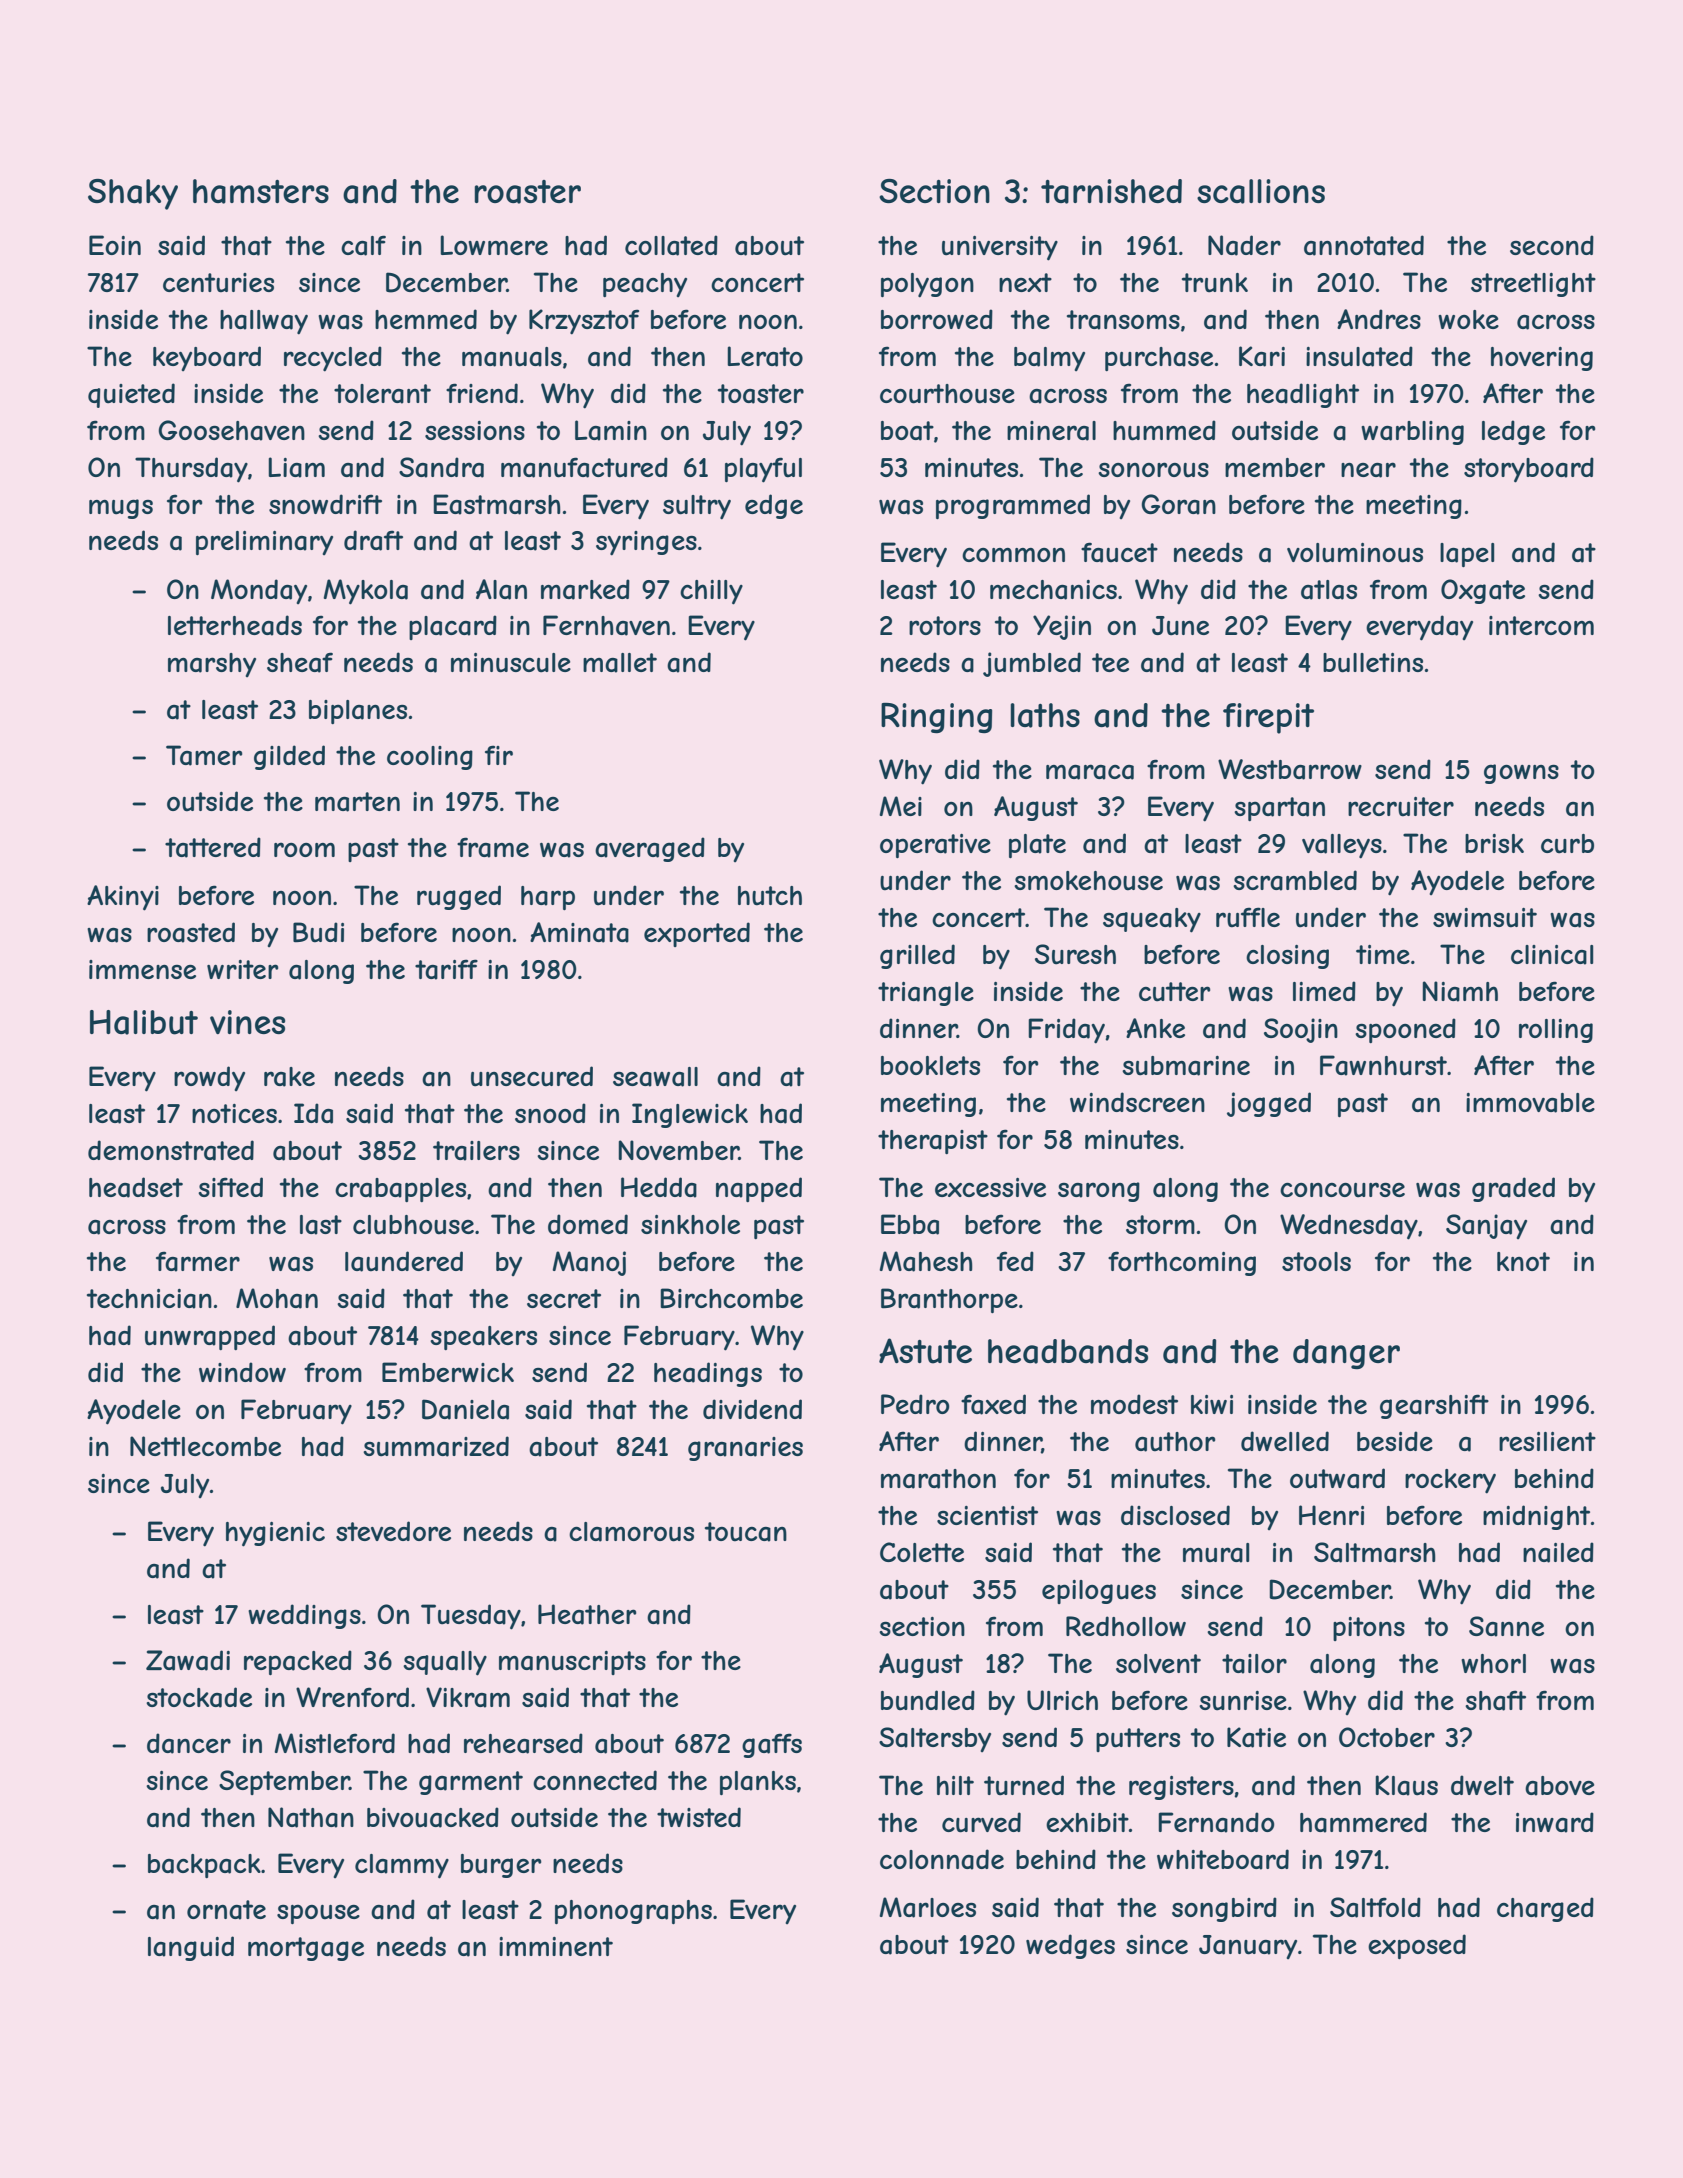 The height and width of the screenshot is (2178, 1683). I want to click on notices, so click(234, 1113).
